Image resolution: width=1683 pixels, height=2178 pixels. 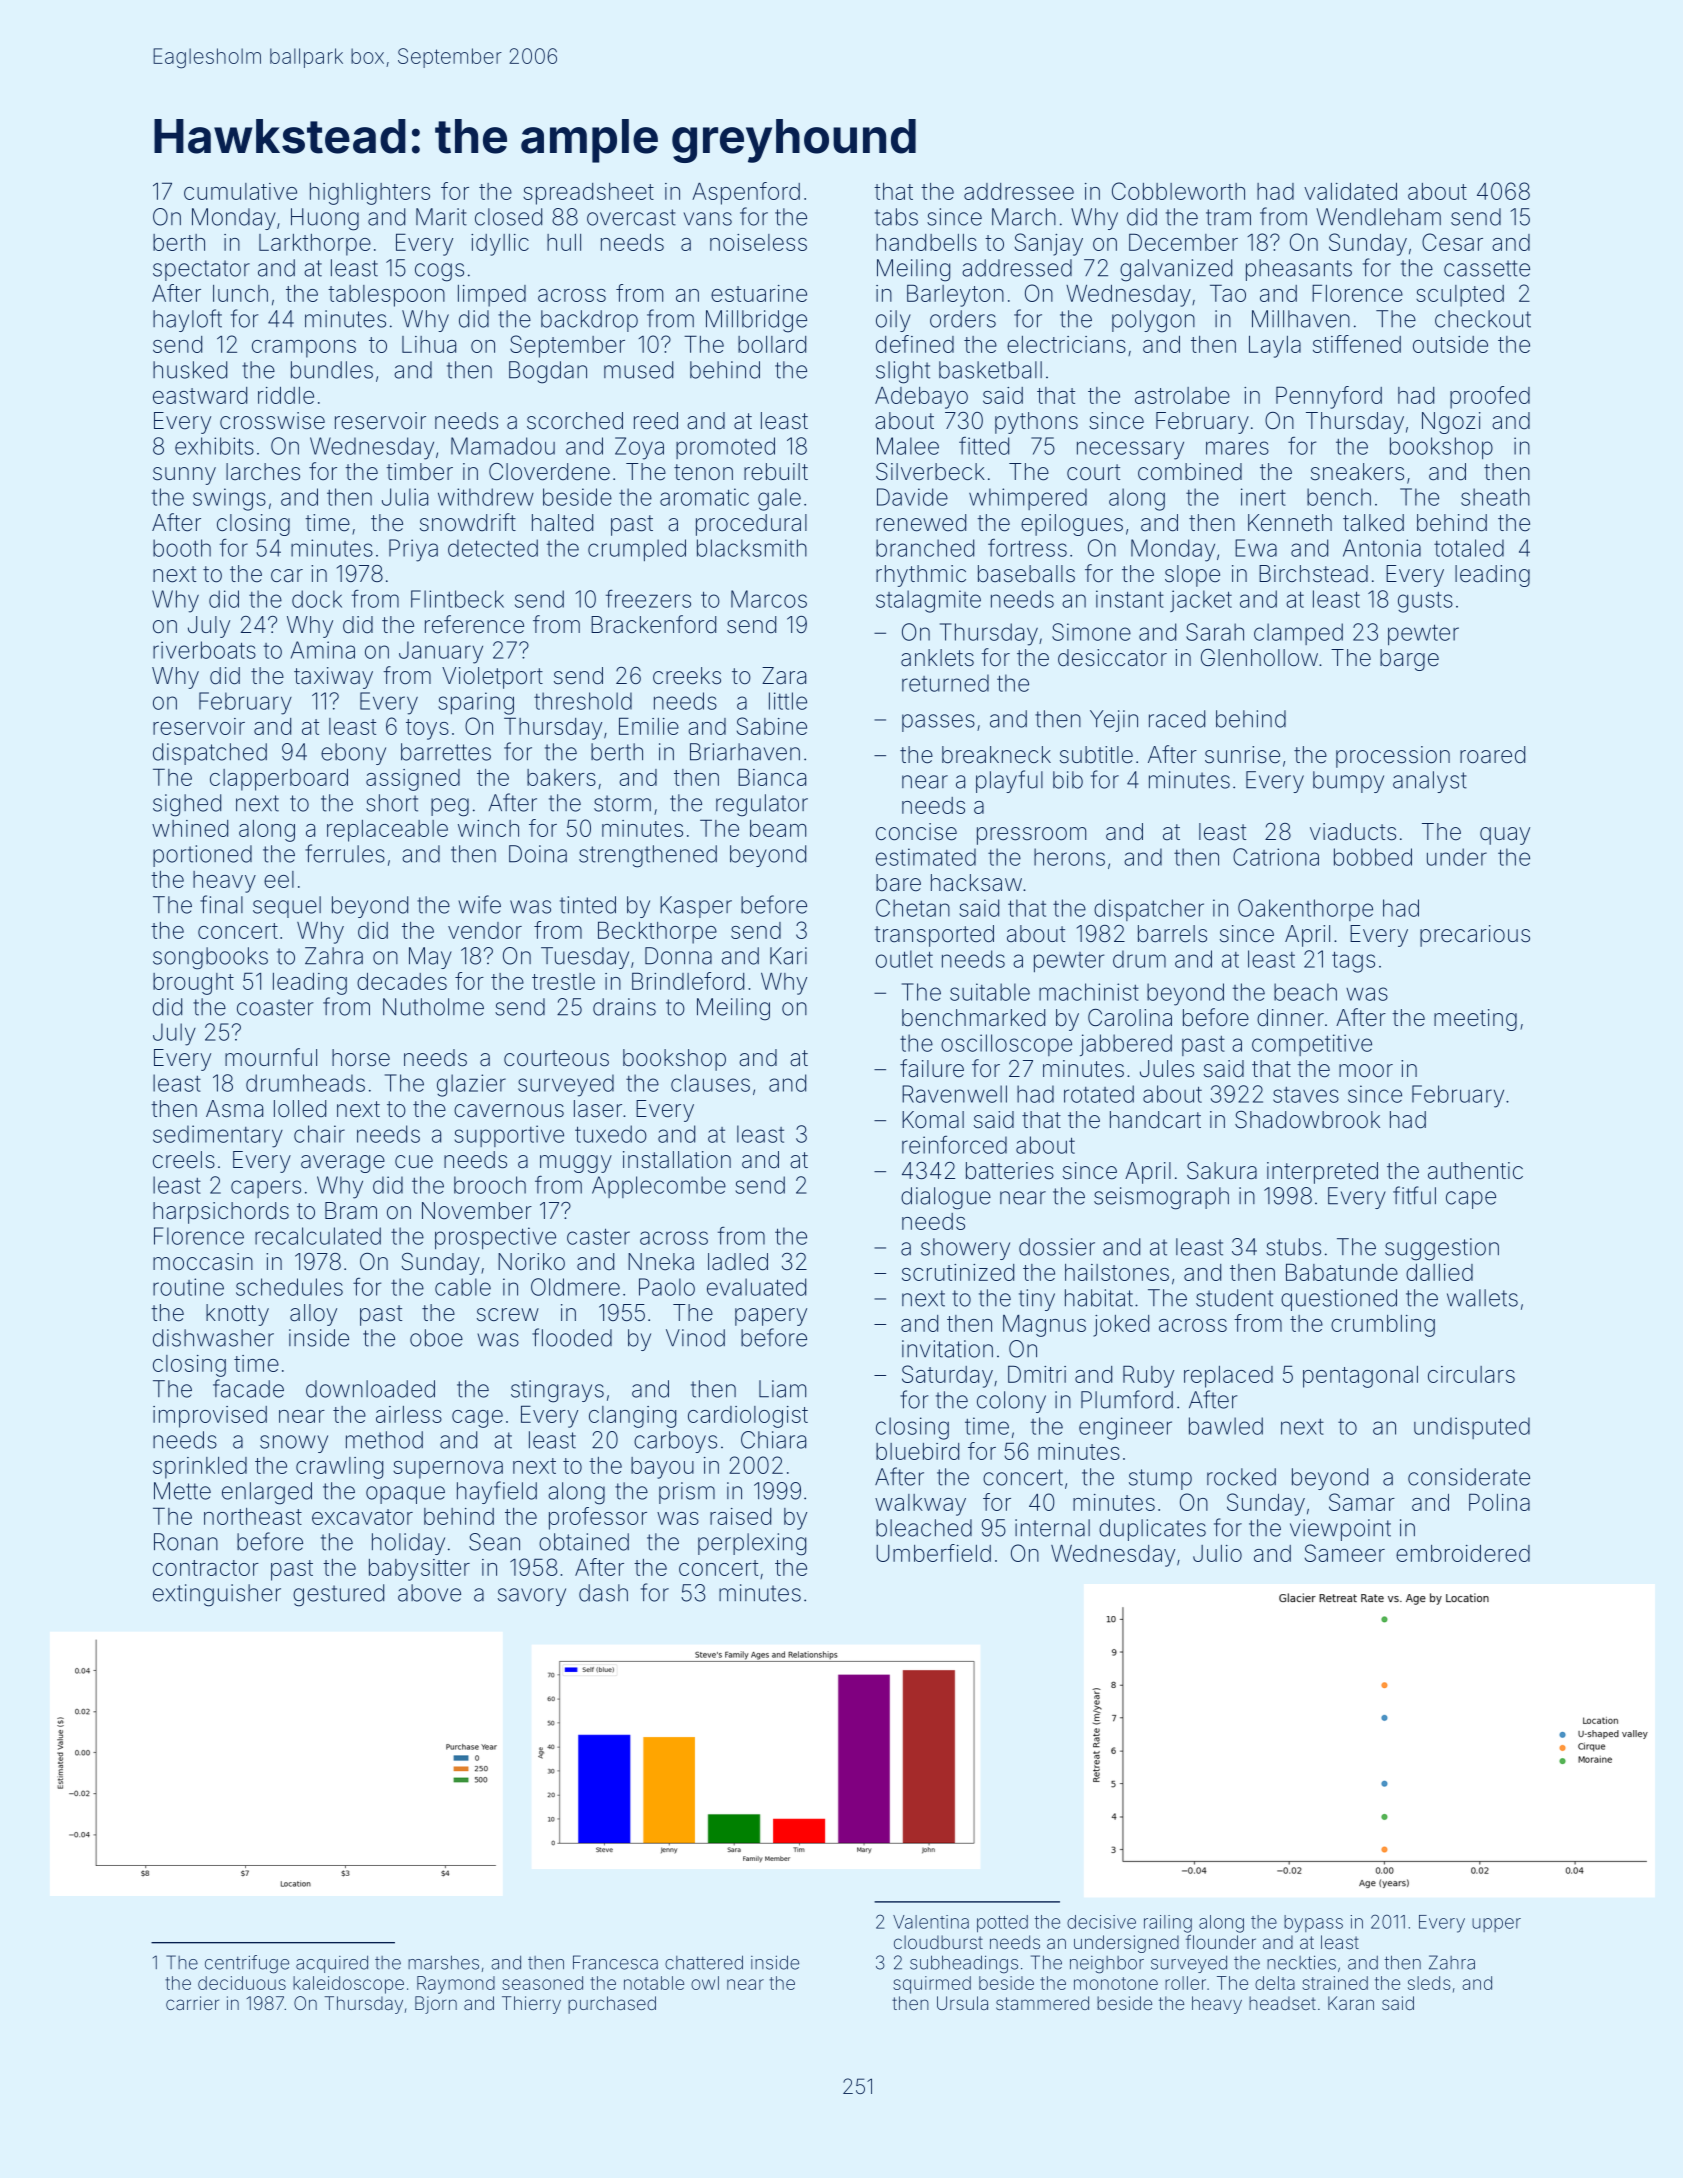 I want to click on internal, so click(x=1052, y=1528).
